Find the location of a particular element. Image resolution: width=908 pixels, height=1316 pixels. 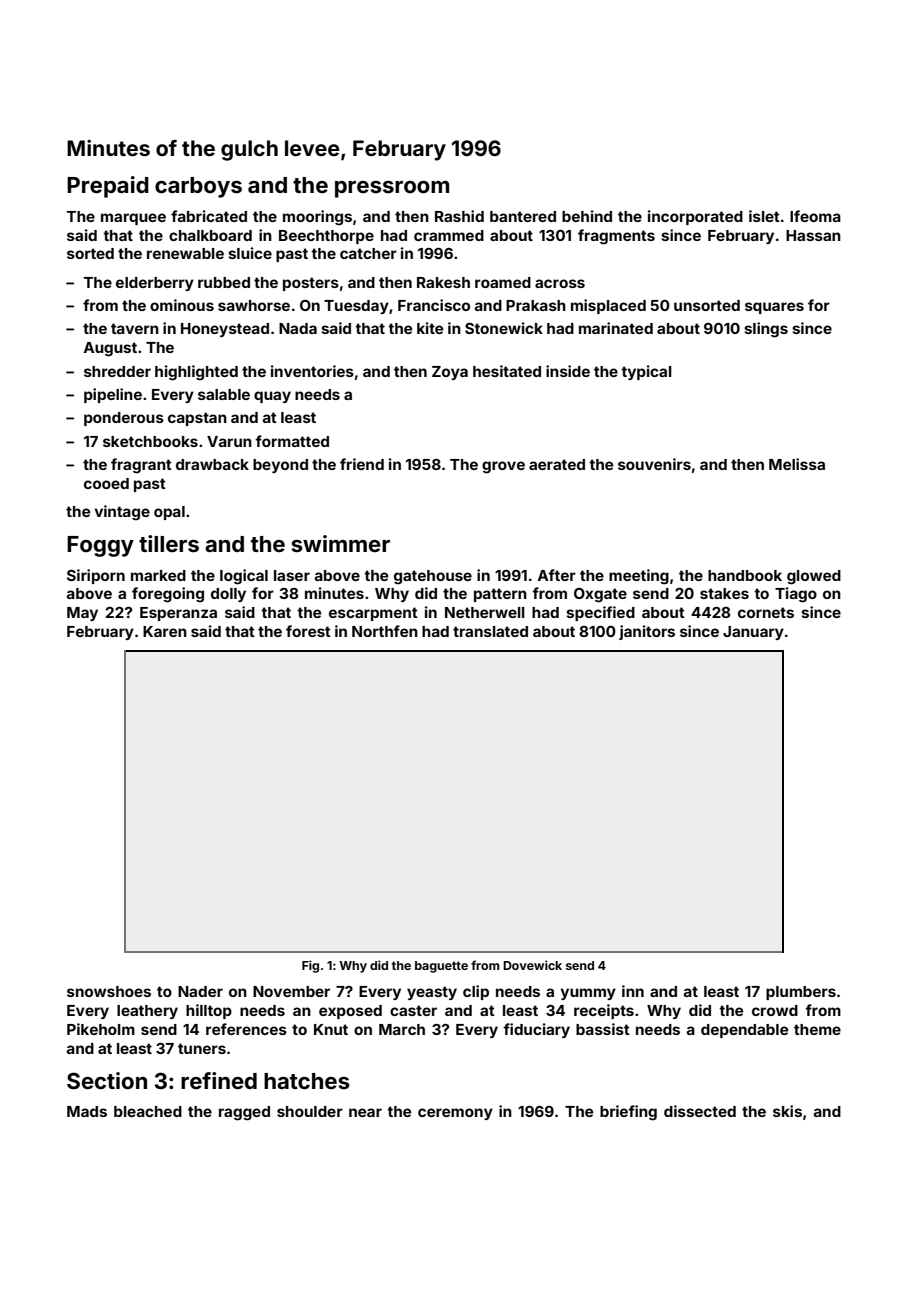

beyond is located at coordinates (280, 466).
